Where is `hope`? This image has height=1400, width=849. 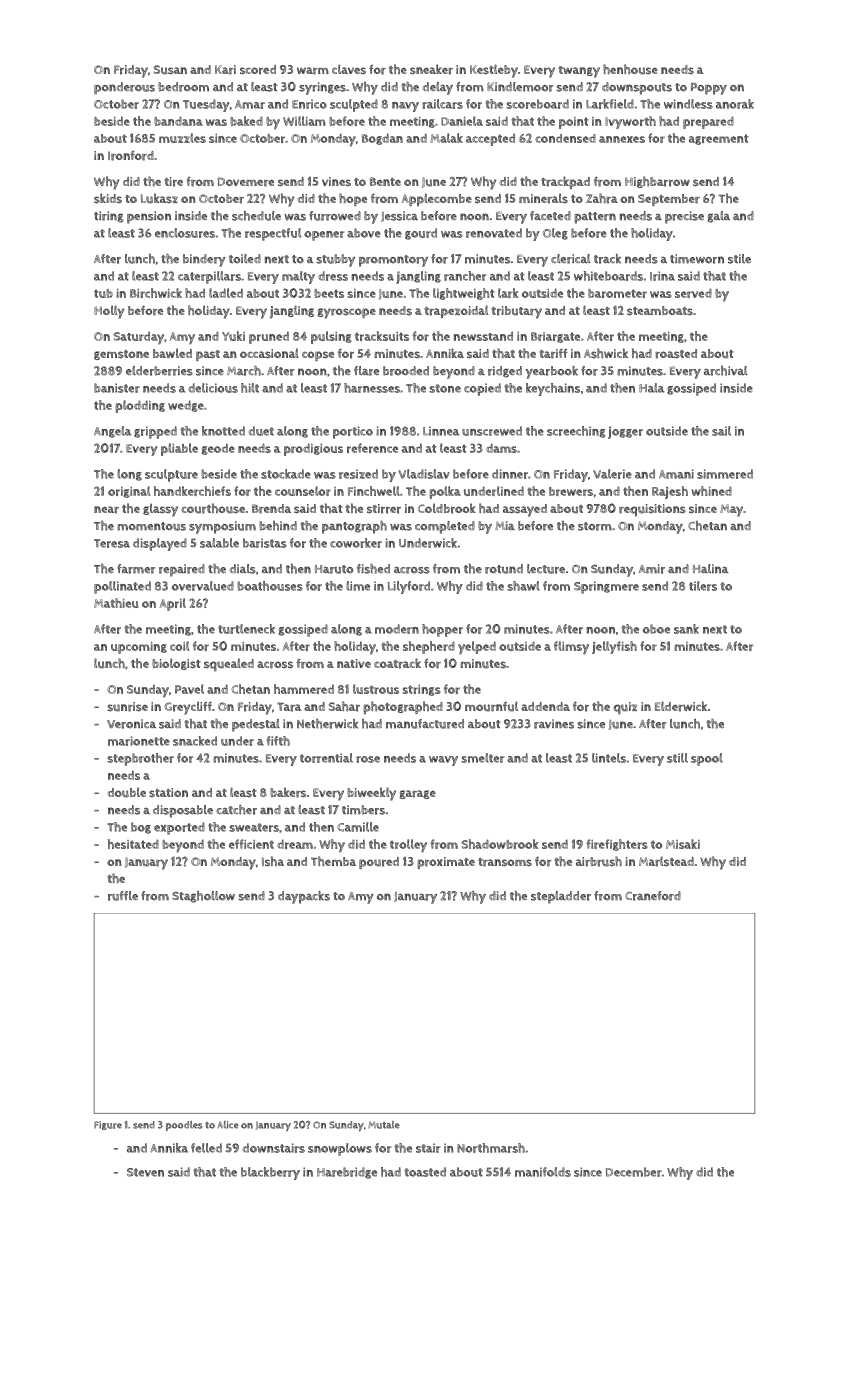
hope is located at coordinates (353, 199).
